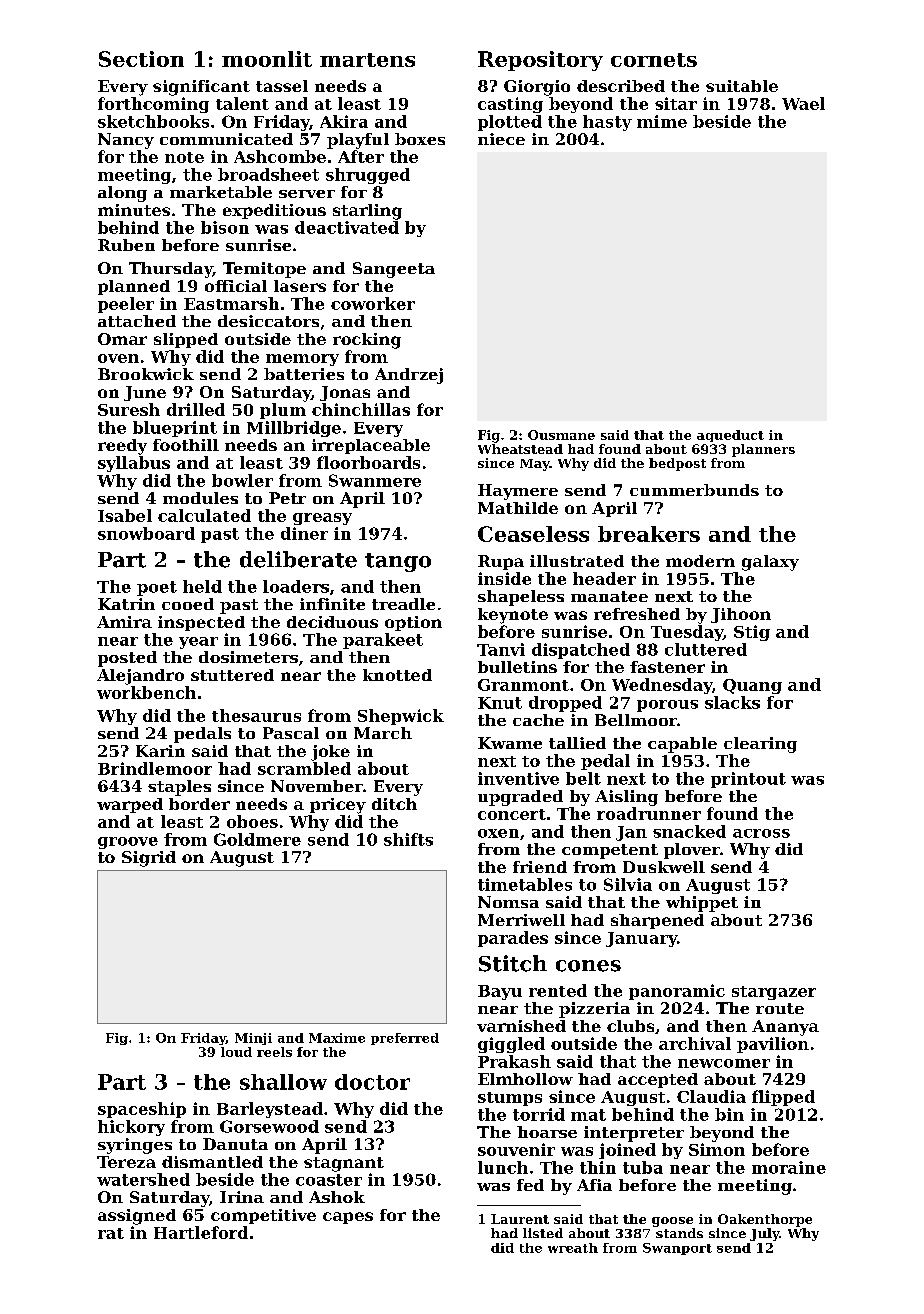  Describe the element at coordinates (287, 498) in the screenshot. I see `Petr` at that location.
